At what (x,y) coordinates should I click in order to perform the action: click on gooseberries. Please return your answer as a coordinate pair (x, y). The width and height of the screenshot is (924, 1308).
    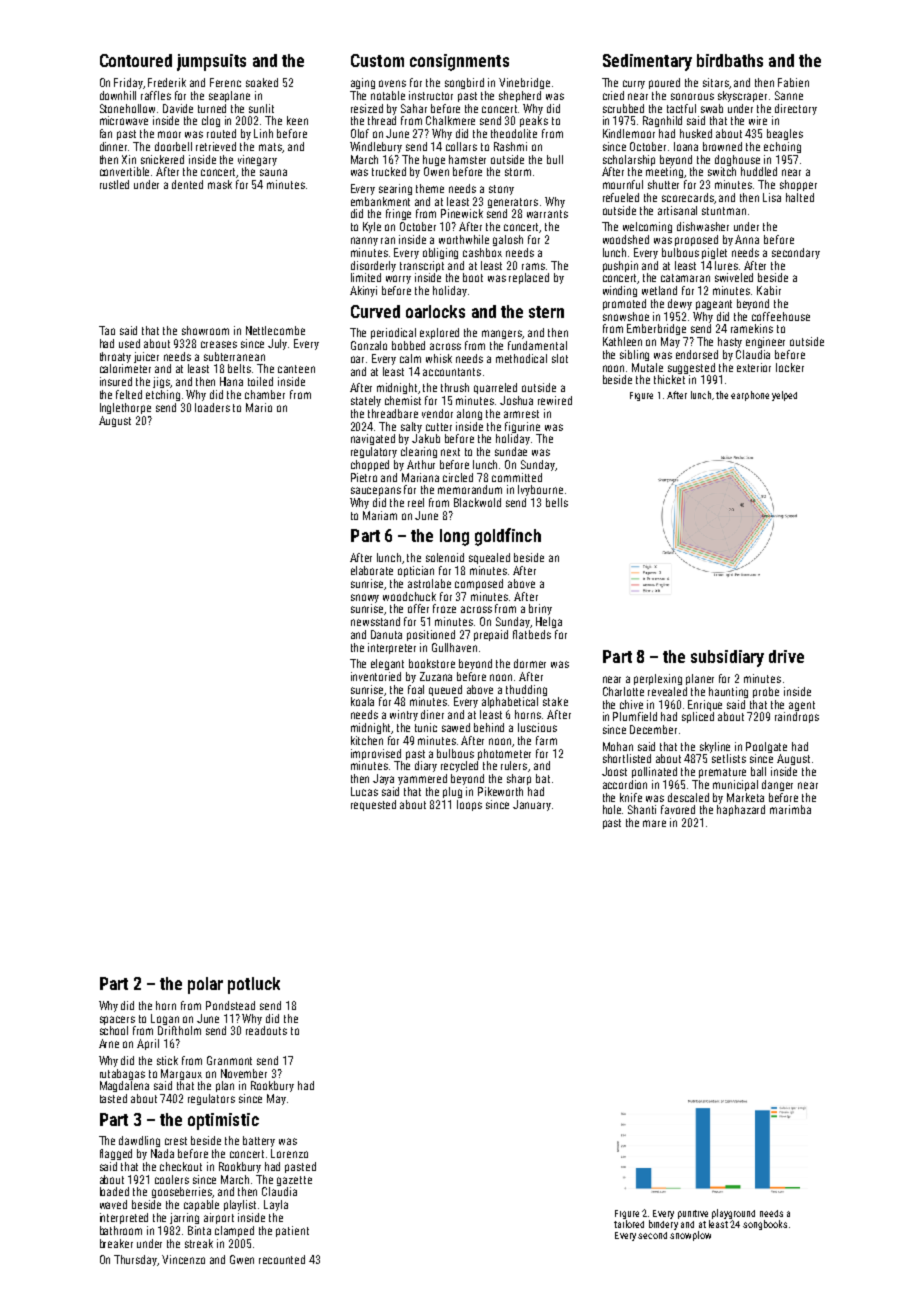
    Looking at the image, I should click on (182, 1192).
